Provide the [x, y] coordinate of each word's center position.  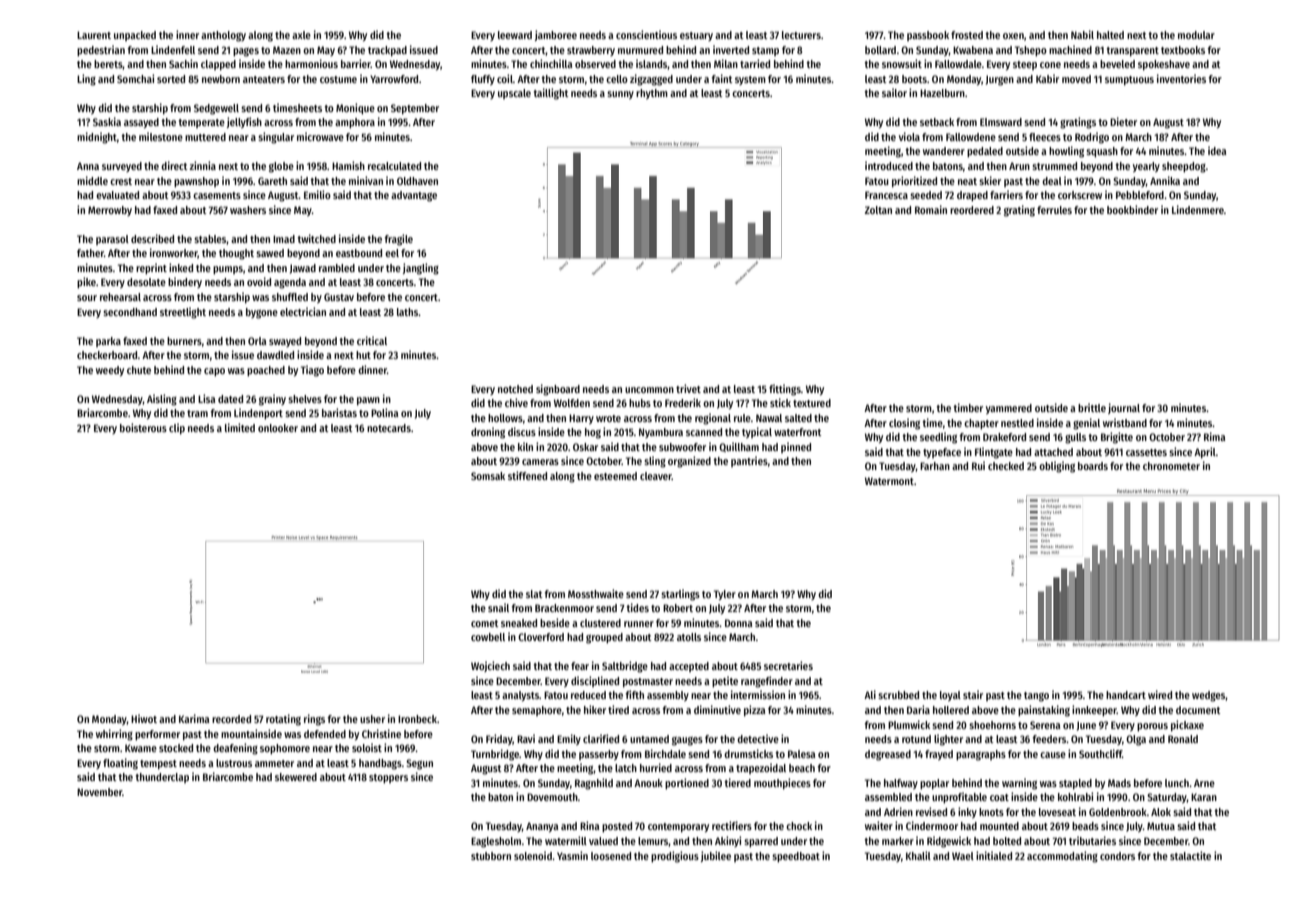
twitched [317, 238]
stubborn [491, 856]
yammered [1009, 409]
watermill [566, 840]
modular [1196, 35]
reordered [972, 210]
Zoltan [878, 210]
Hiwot [144, 718]
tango [1036, 697]
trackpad [387, 51]
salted [798, 418]
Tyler [725, 595]
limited [240, 427]
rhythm [652, 94]
